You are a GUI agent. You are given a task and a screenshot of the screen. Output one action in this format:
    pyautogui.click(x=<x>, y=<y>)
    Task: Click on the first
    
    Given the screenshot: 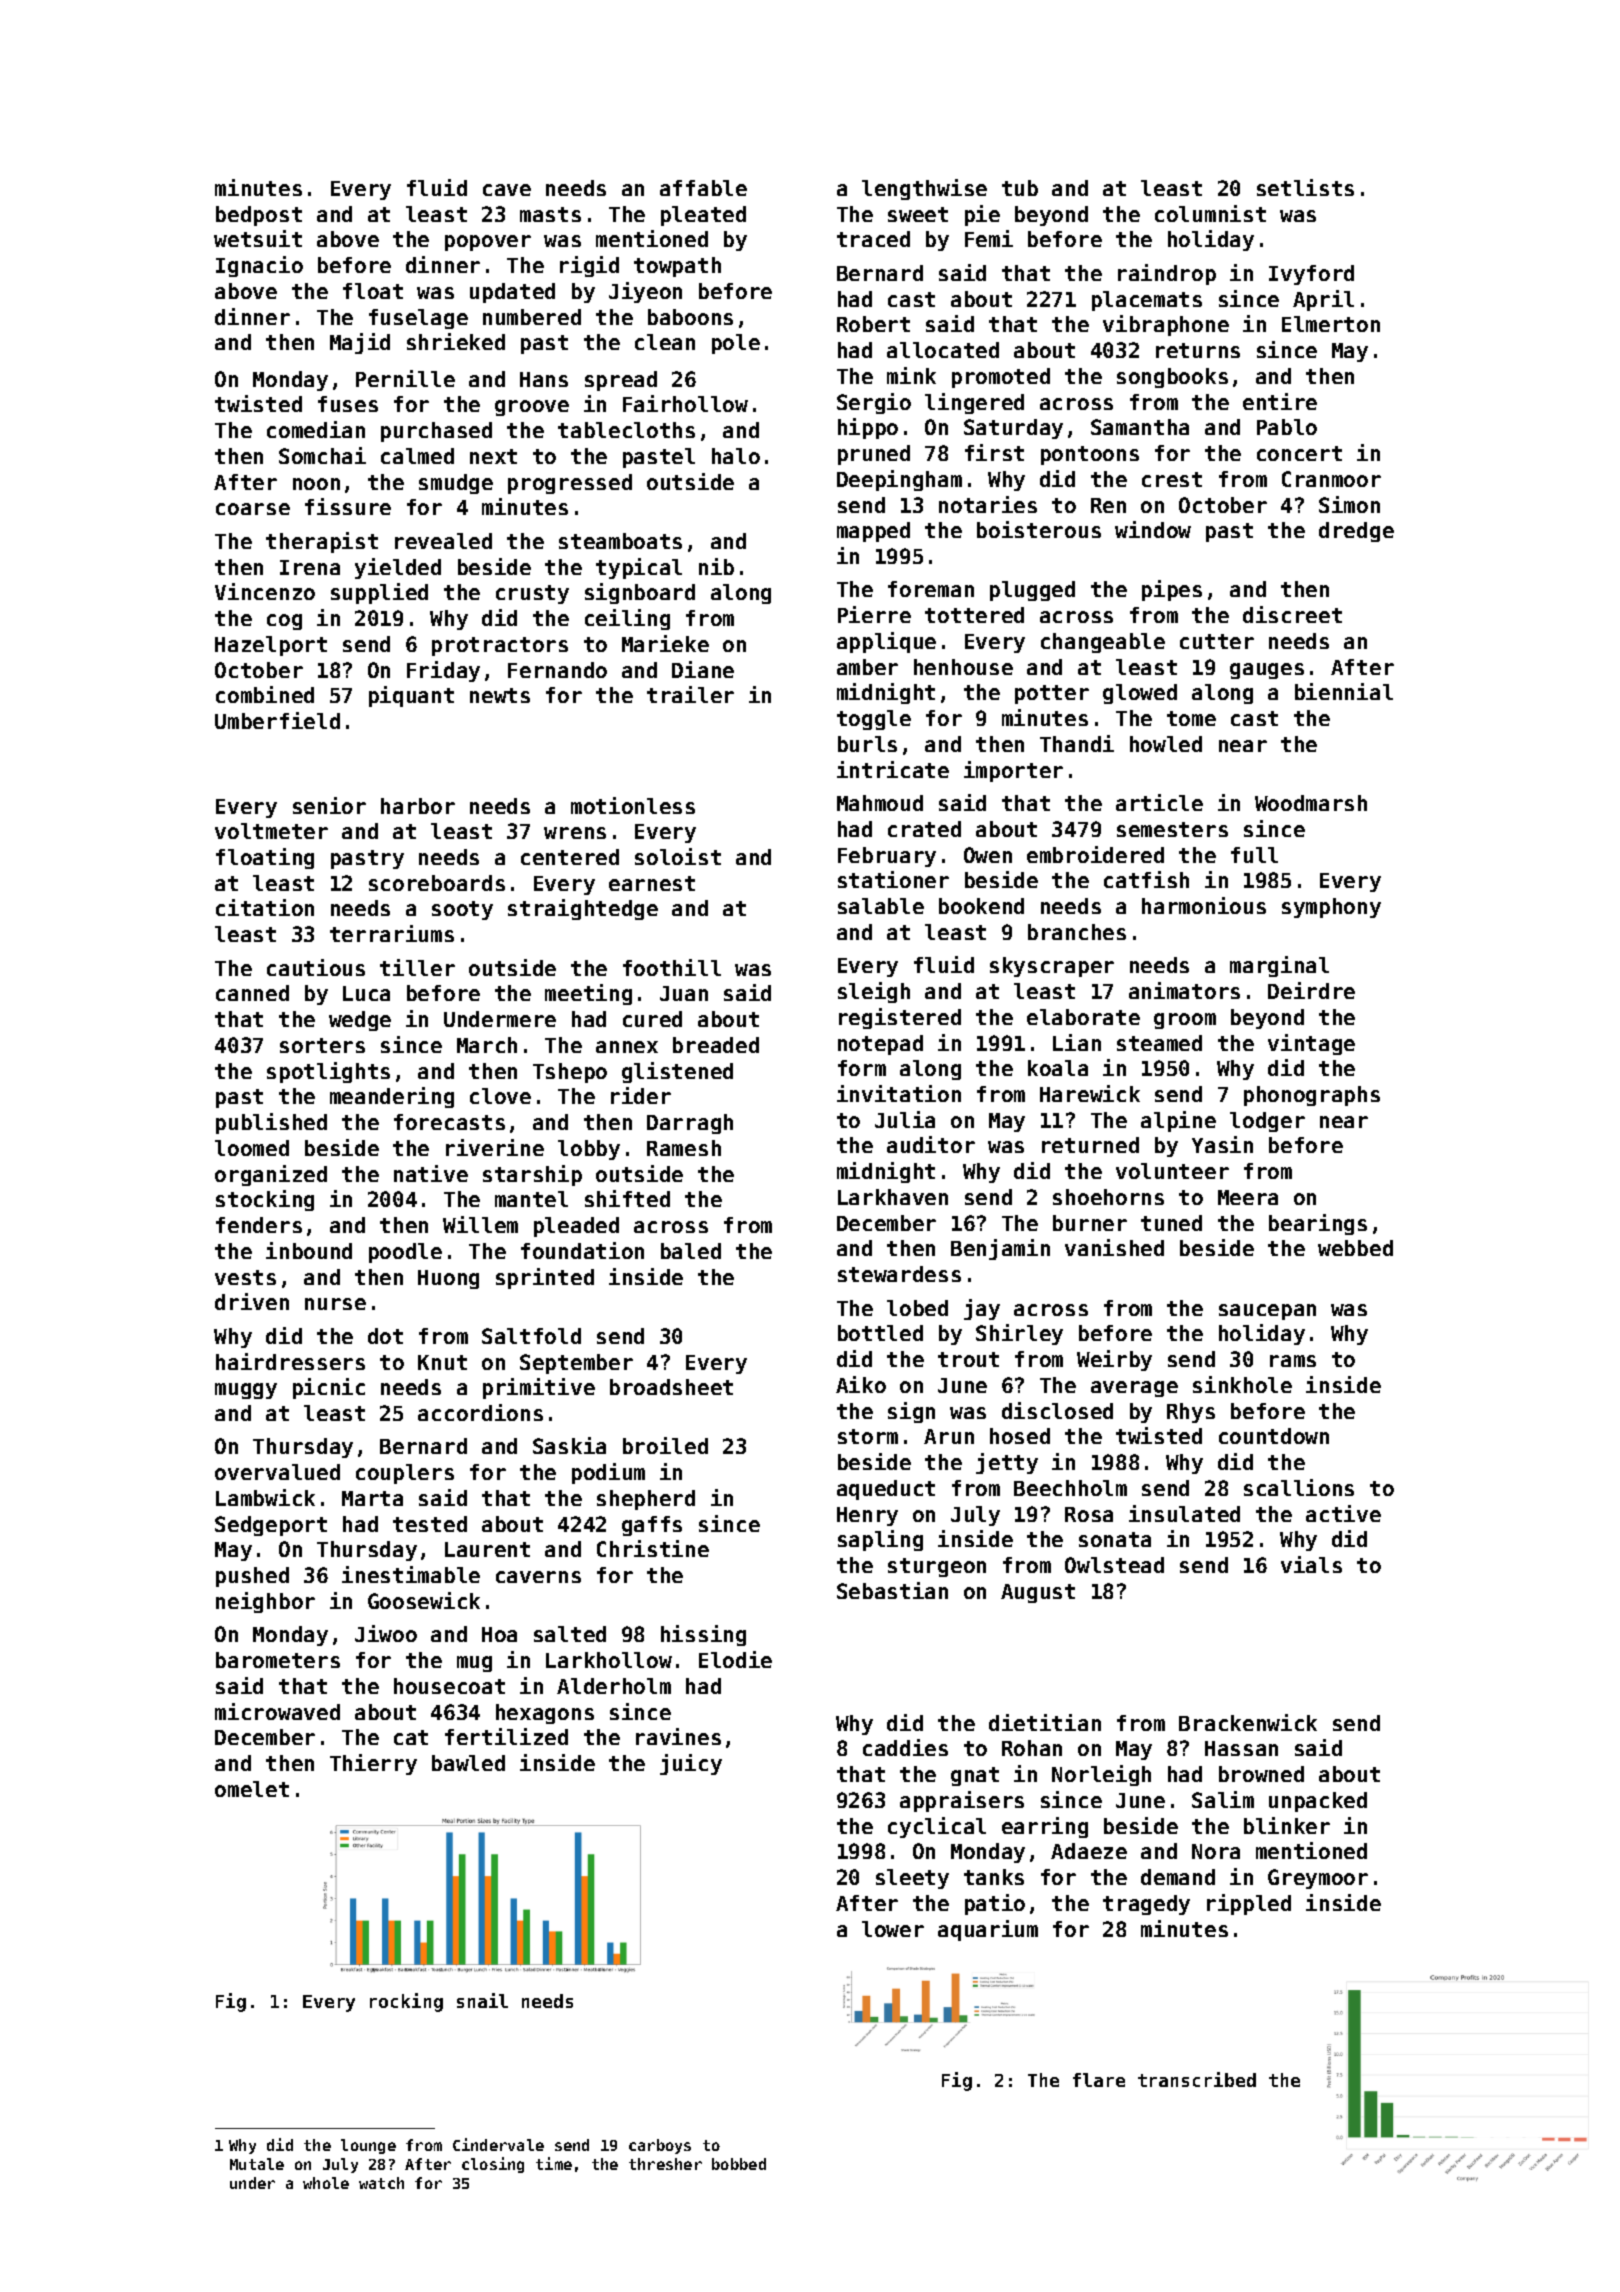 What is the action you would take?
    pyautogui.click(x=994, y=452)
